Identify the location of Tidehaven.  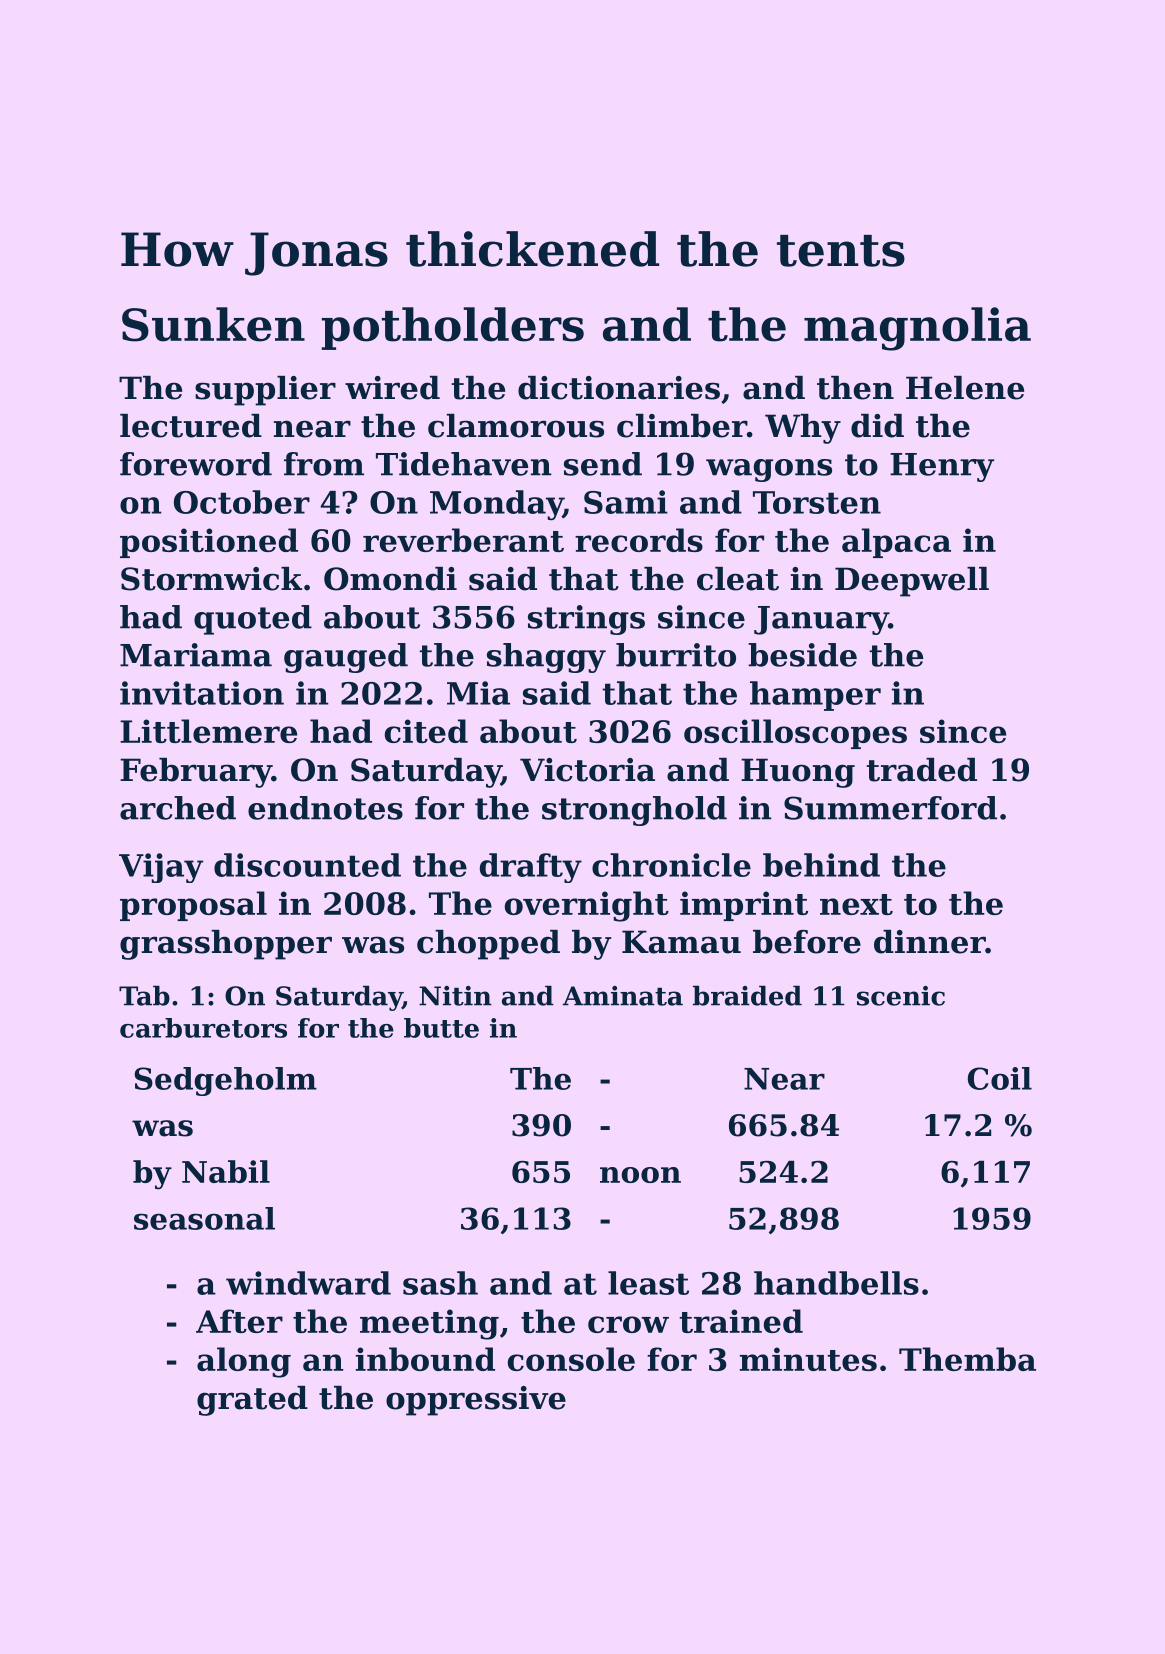
(464, 464).
